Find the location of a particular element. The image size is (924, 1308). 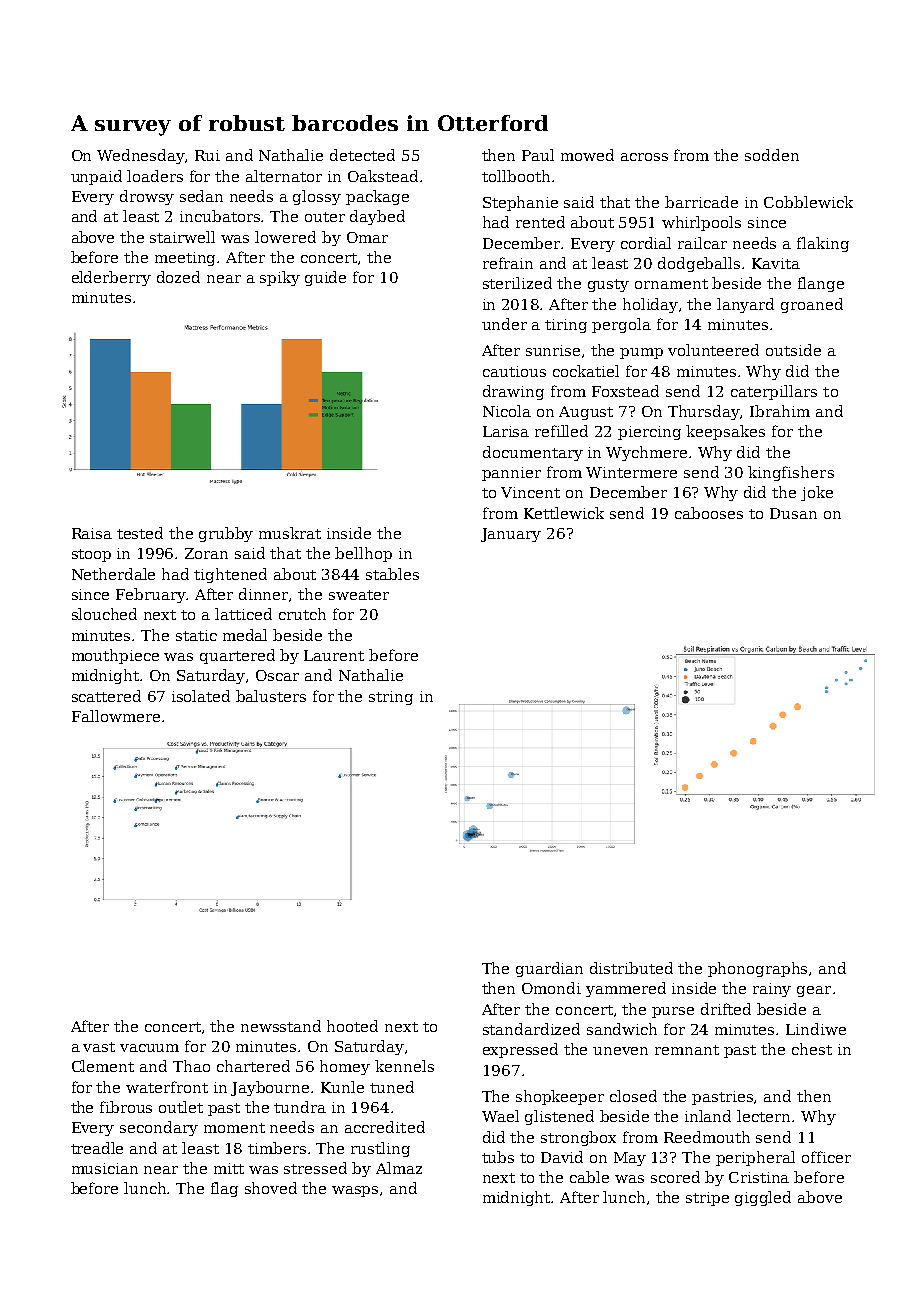

keepsakes is located at coordinates (725, 432).
